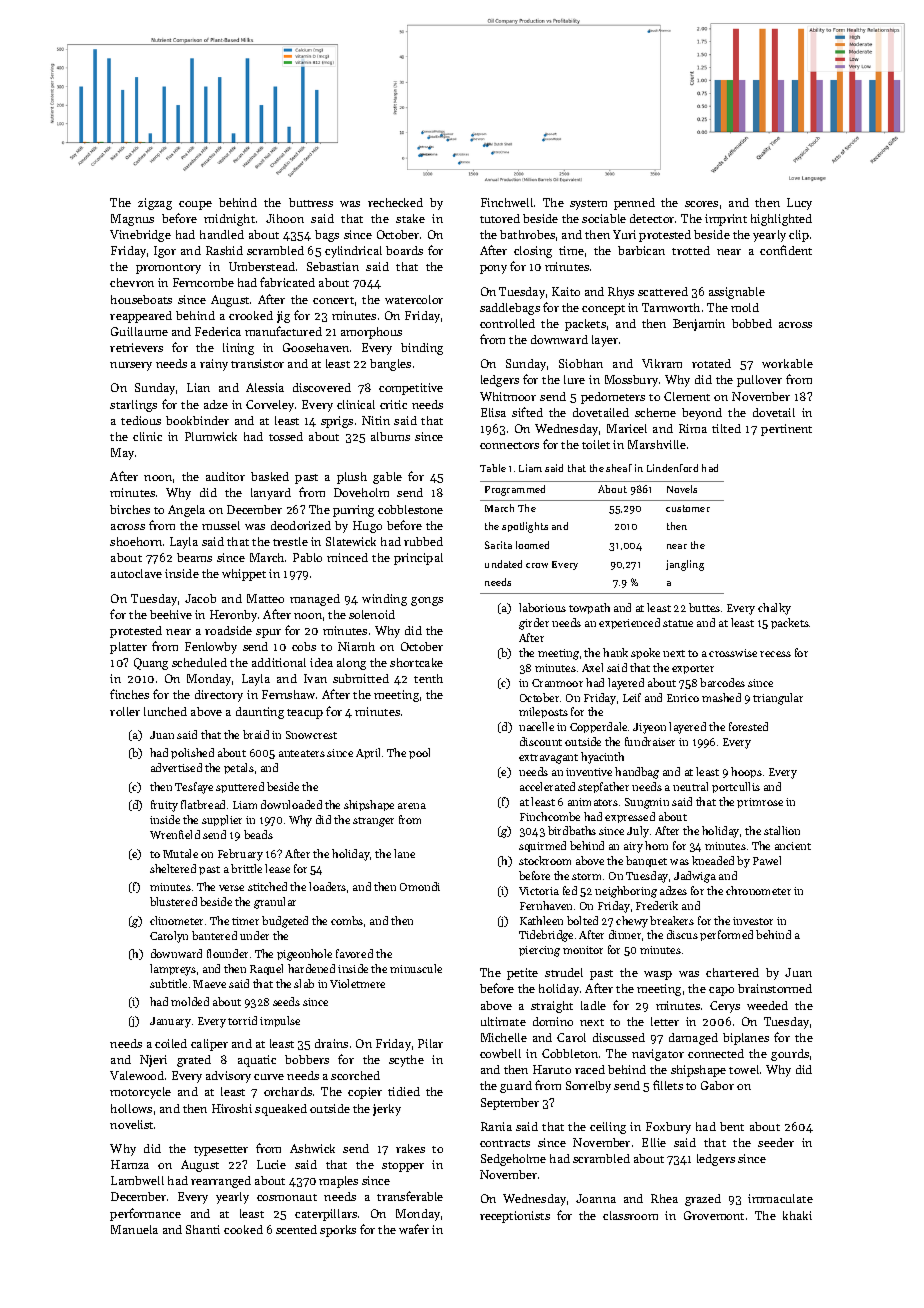 Image resolution: width=924 pixels, height=1308 pixels. What do you see at coordinates (543, 712) in the image?
I see `mileposts` at bounding box center [543, 712].
